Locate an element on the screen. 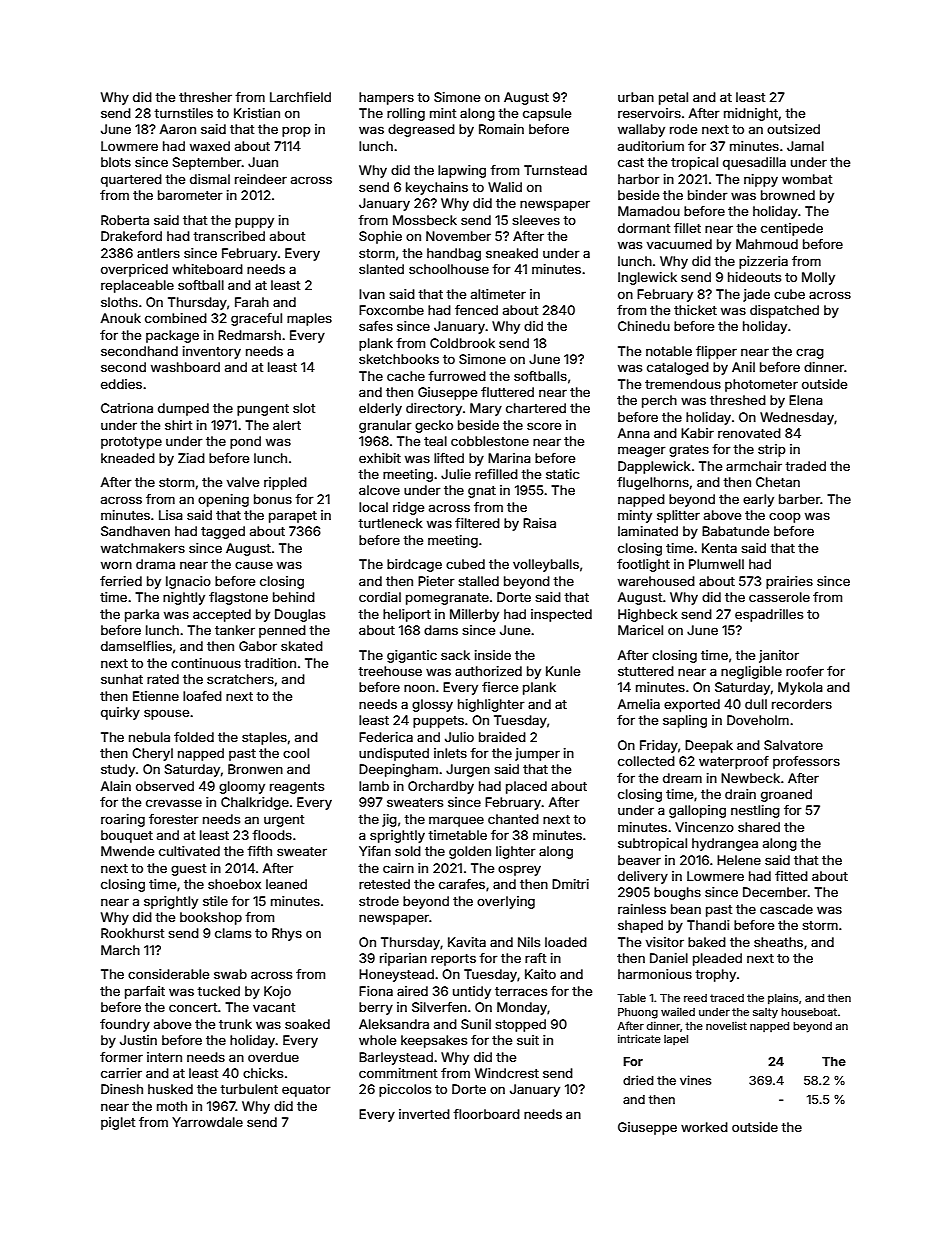 Image resolution: width=952 pixels, height=1233 pixels. piglet is located at coordinates (118, 1123).
